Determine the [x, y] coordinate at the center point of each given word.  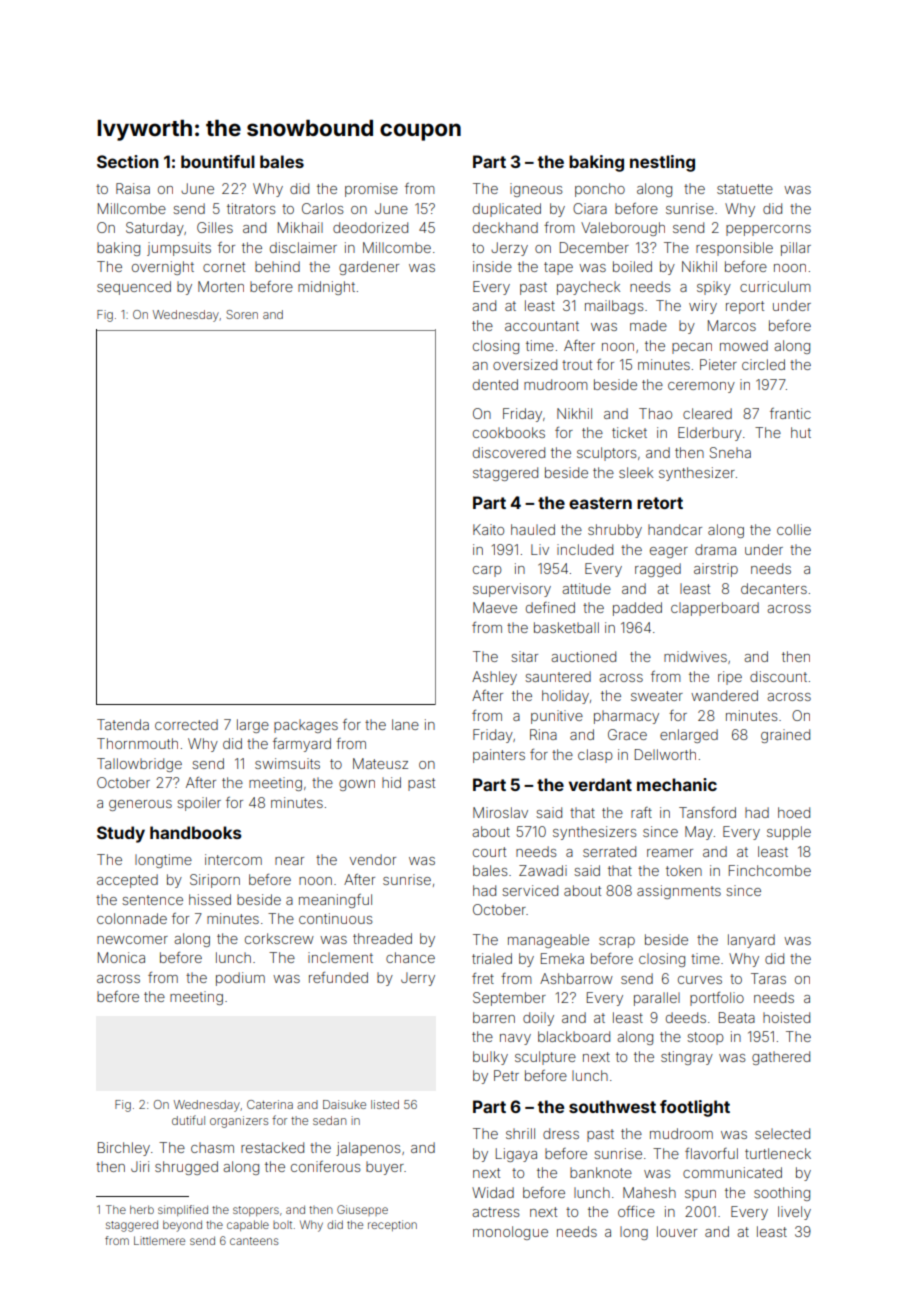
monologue [510, 1233]
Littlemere [159, 1240]
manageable [548, 941]
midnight [326, 288]
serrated [609, 851]
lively [794, 1213]
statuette [745, 189]
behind [277, 266]
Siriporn [215, 881]
